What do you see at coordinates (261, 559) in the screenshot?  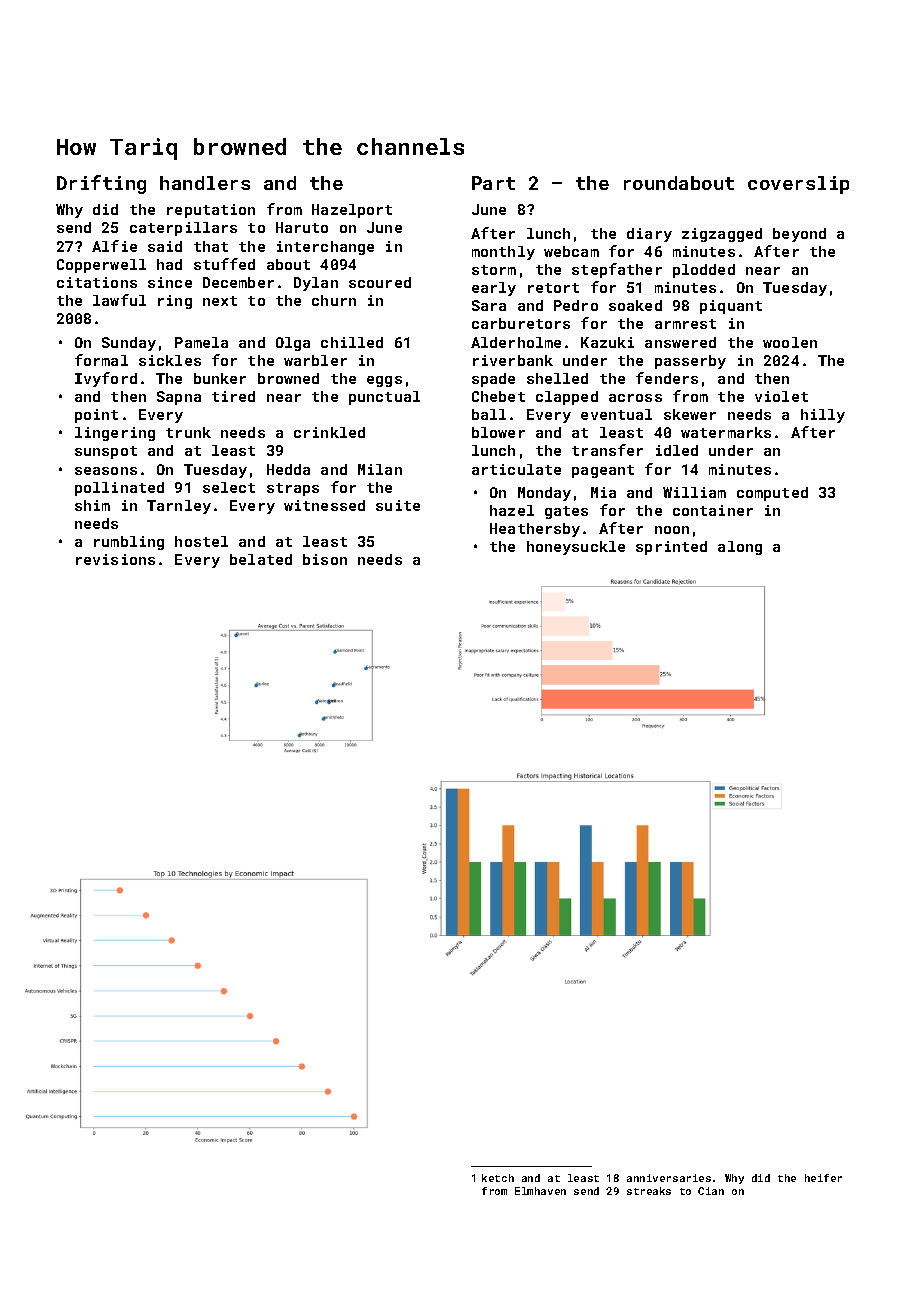 I see `belated` at bounding box center [261, 559].
